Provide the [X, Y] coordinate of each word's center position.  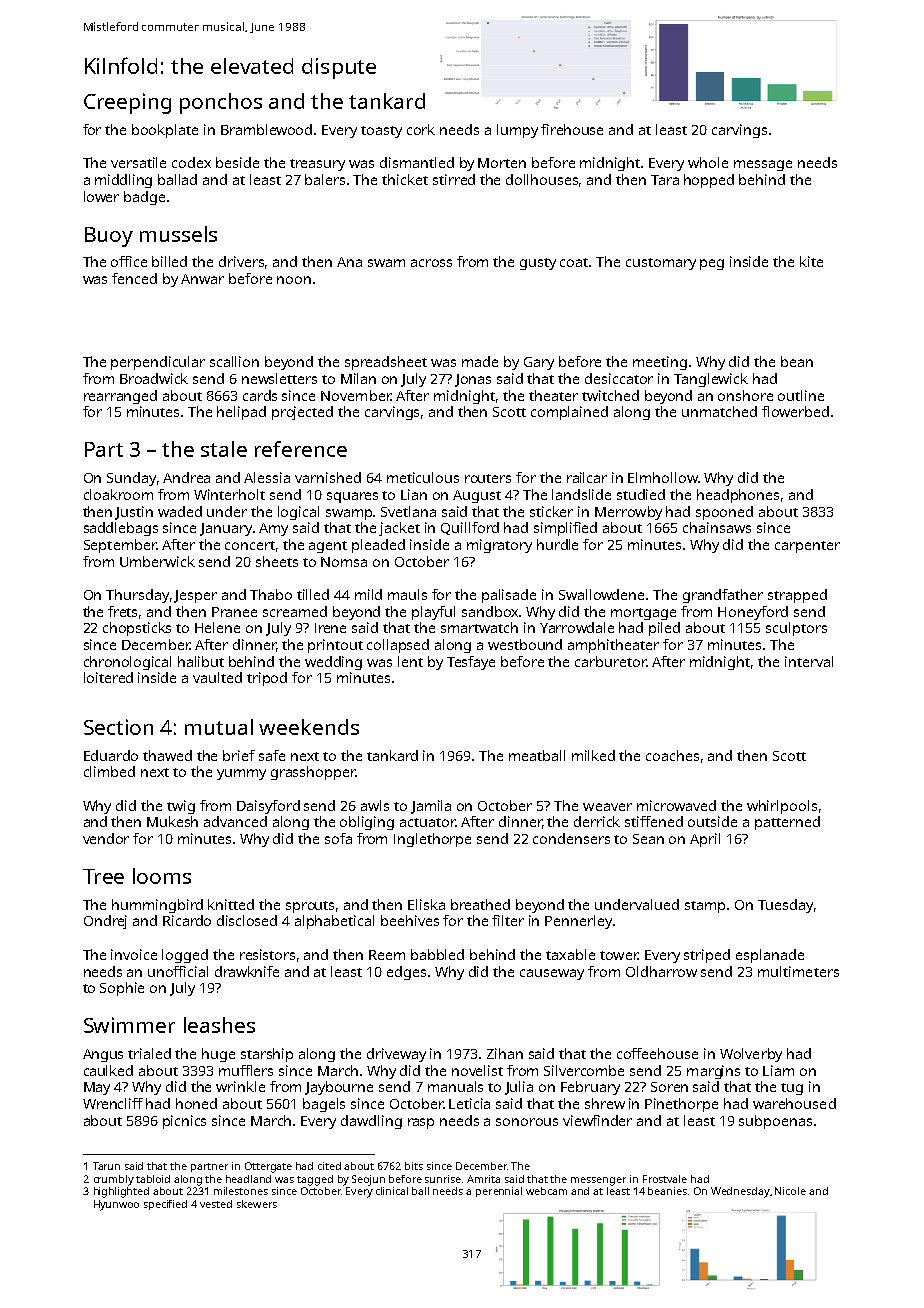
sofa [338, 838]
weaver [607, 807]
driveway [396, 1055]
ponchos [221, 103]
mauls [407, 594]
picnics [184, 1122]
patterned [787, 823]
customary [661, 264]
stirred [454, 179]
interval [809, 661]
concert [250, 545]
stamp [705, 907]
